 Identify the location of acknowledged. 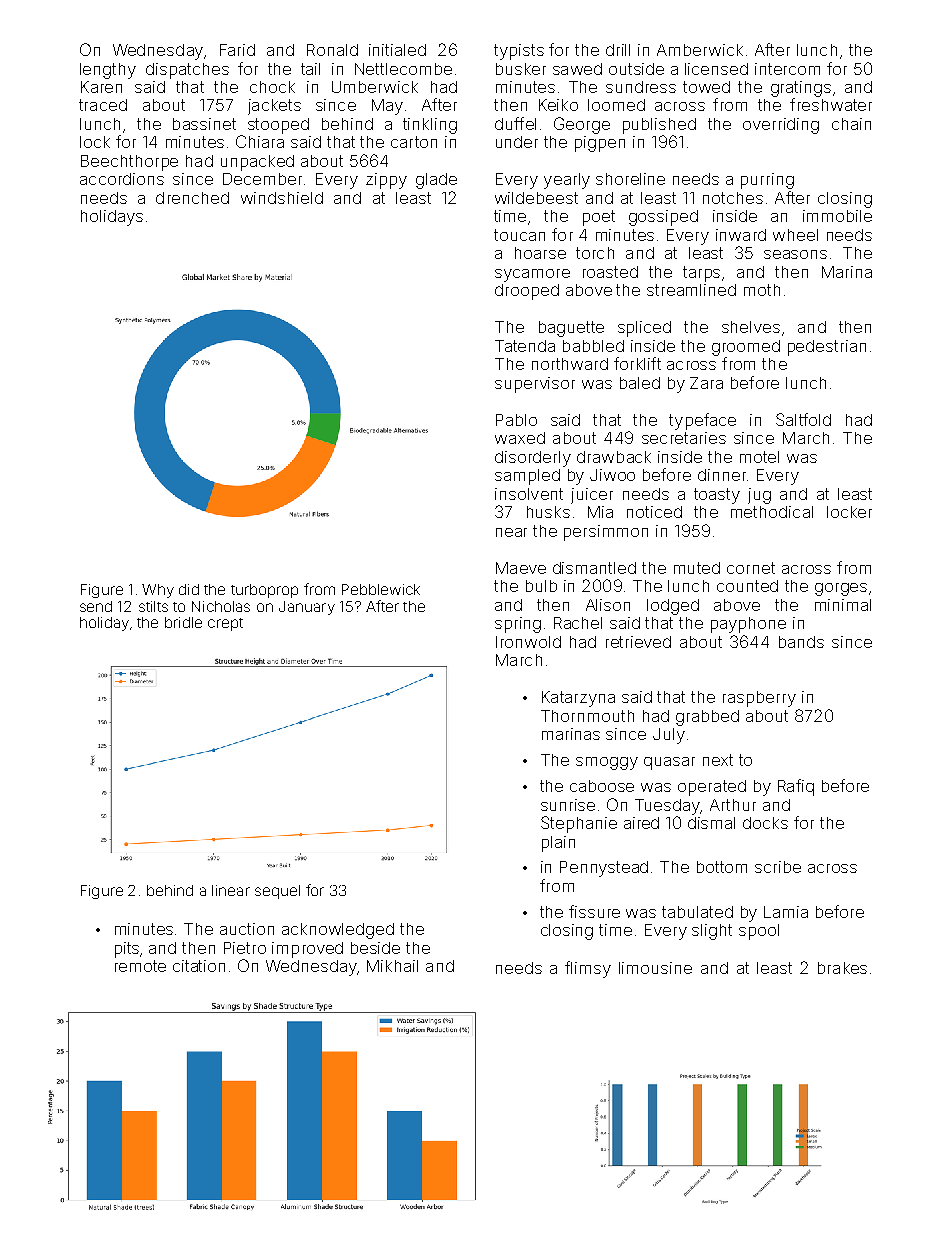
(338, 931).
